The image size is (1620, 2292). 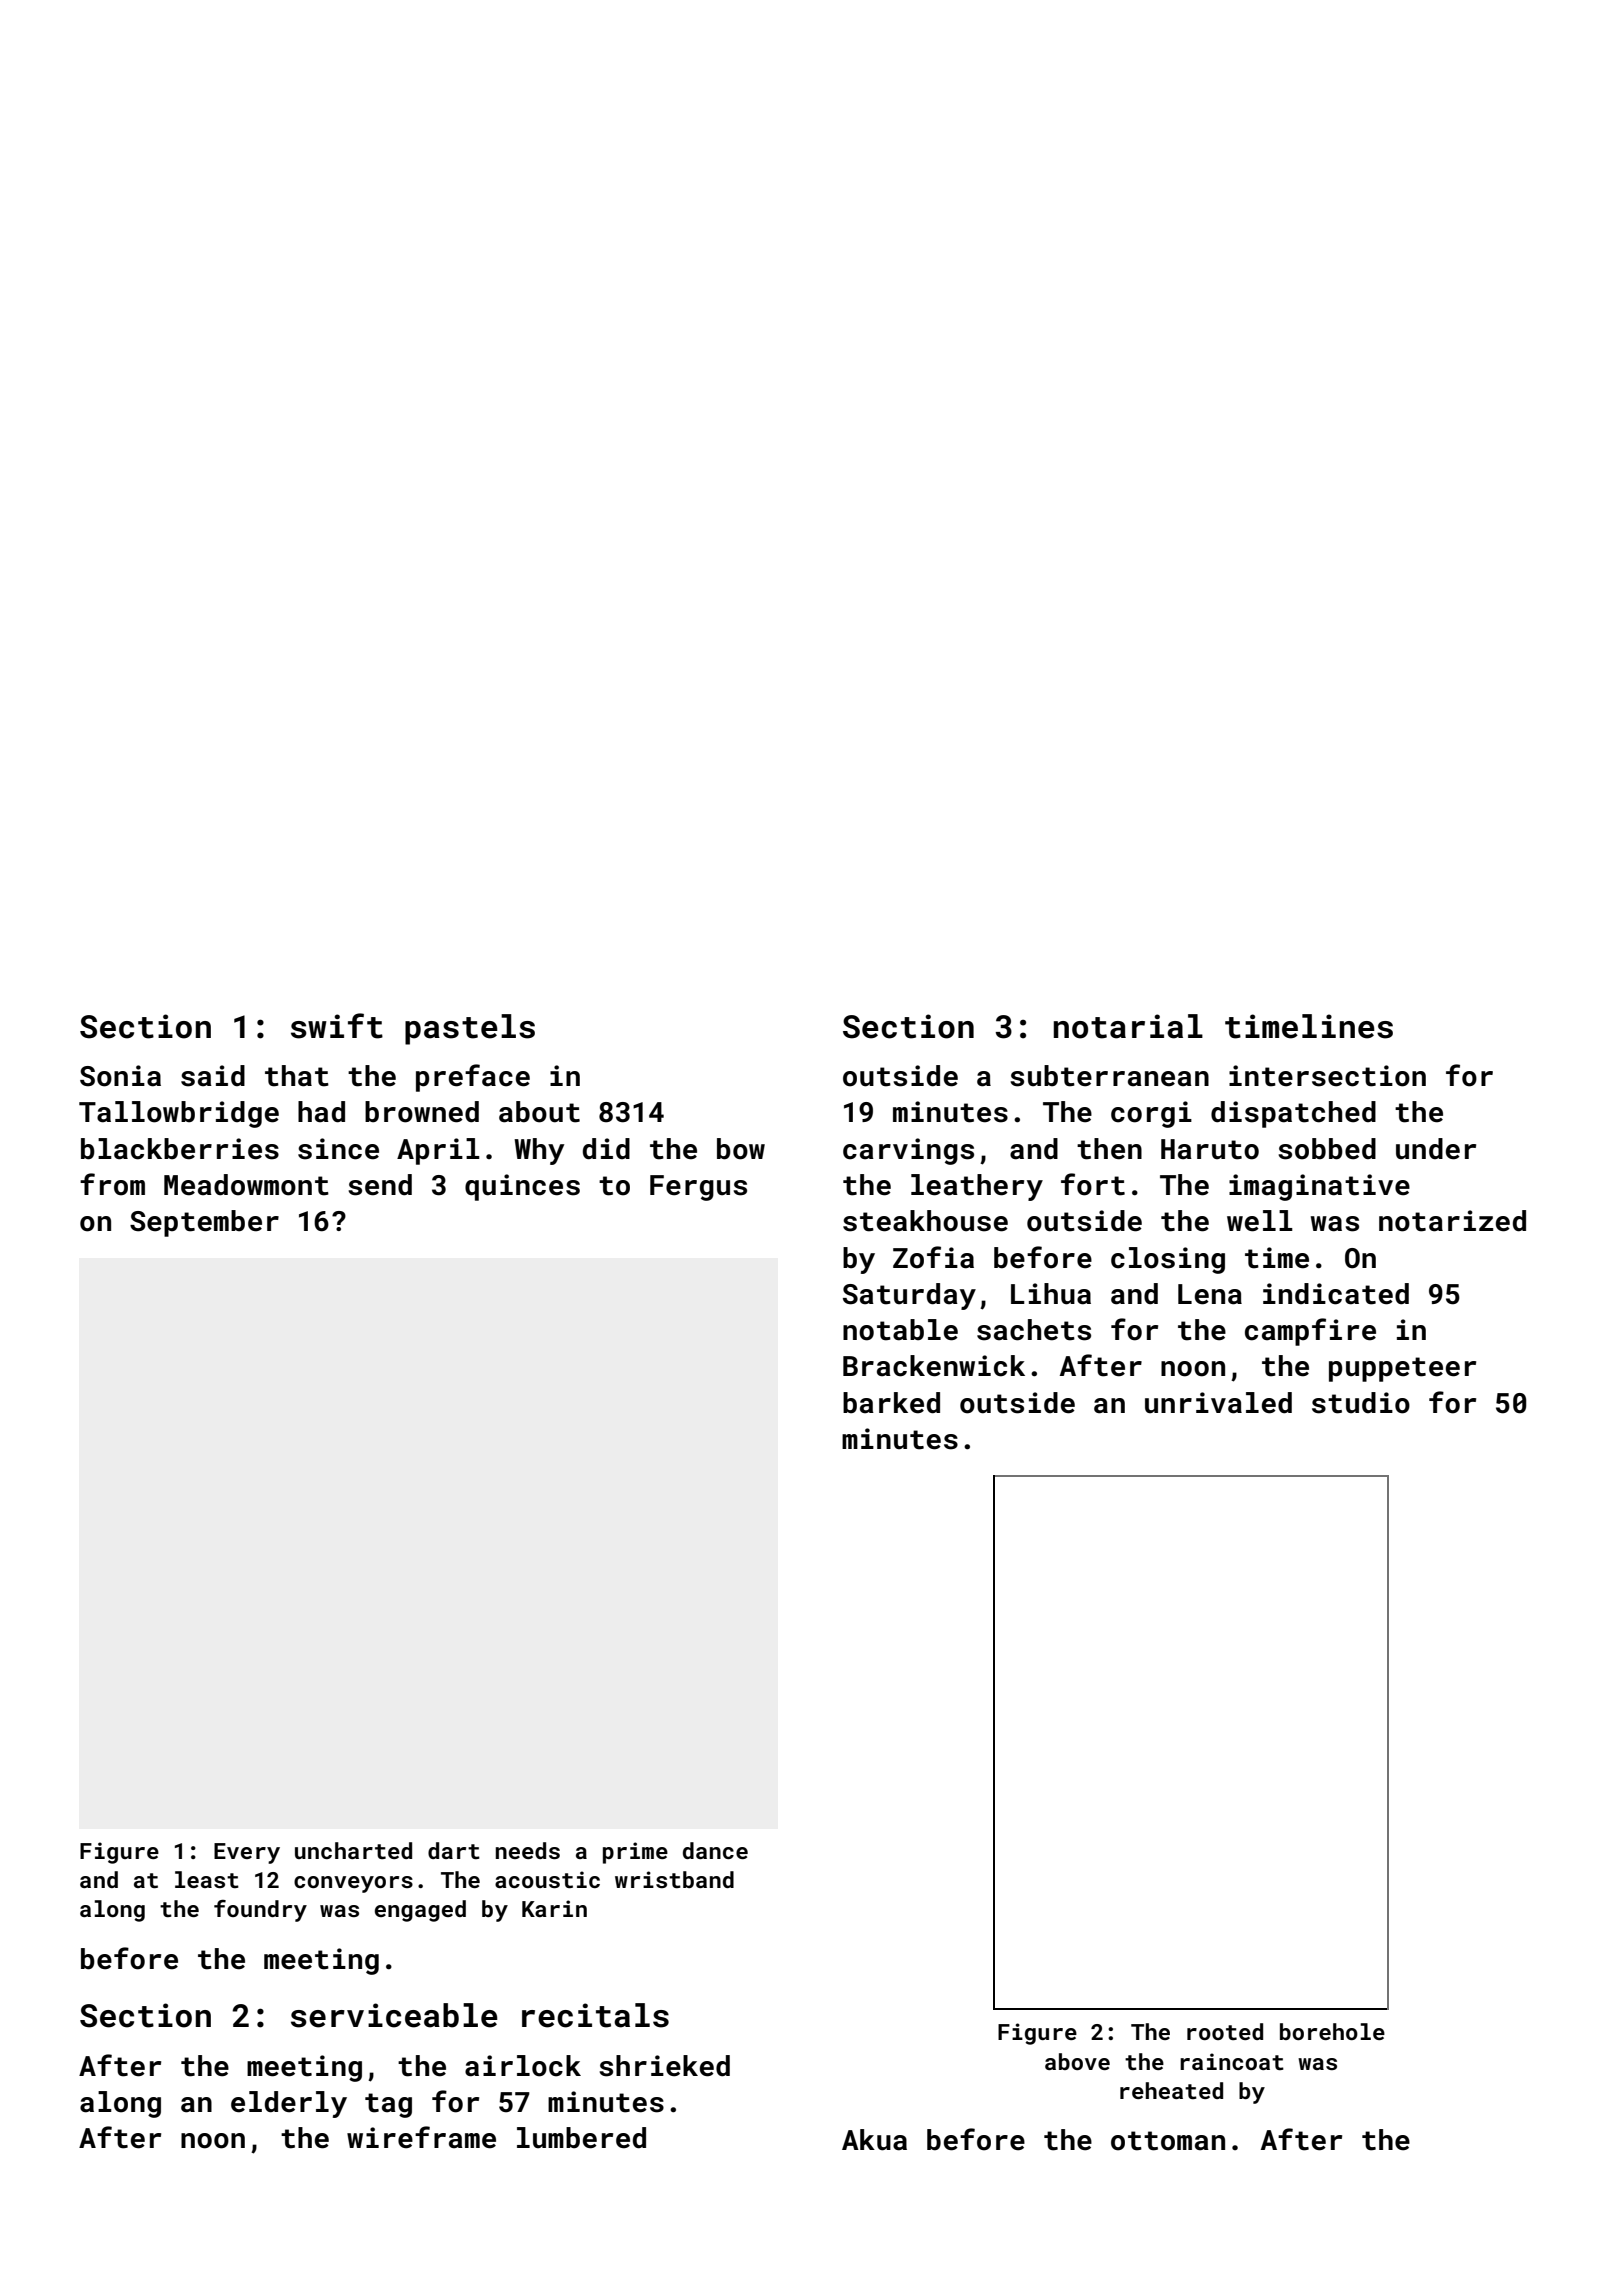 I want to click on dance, so click(x=715, y=1850).
